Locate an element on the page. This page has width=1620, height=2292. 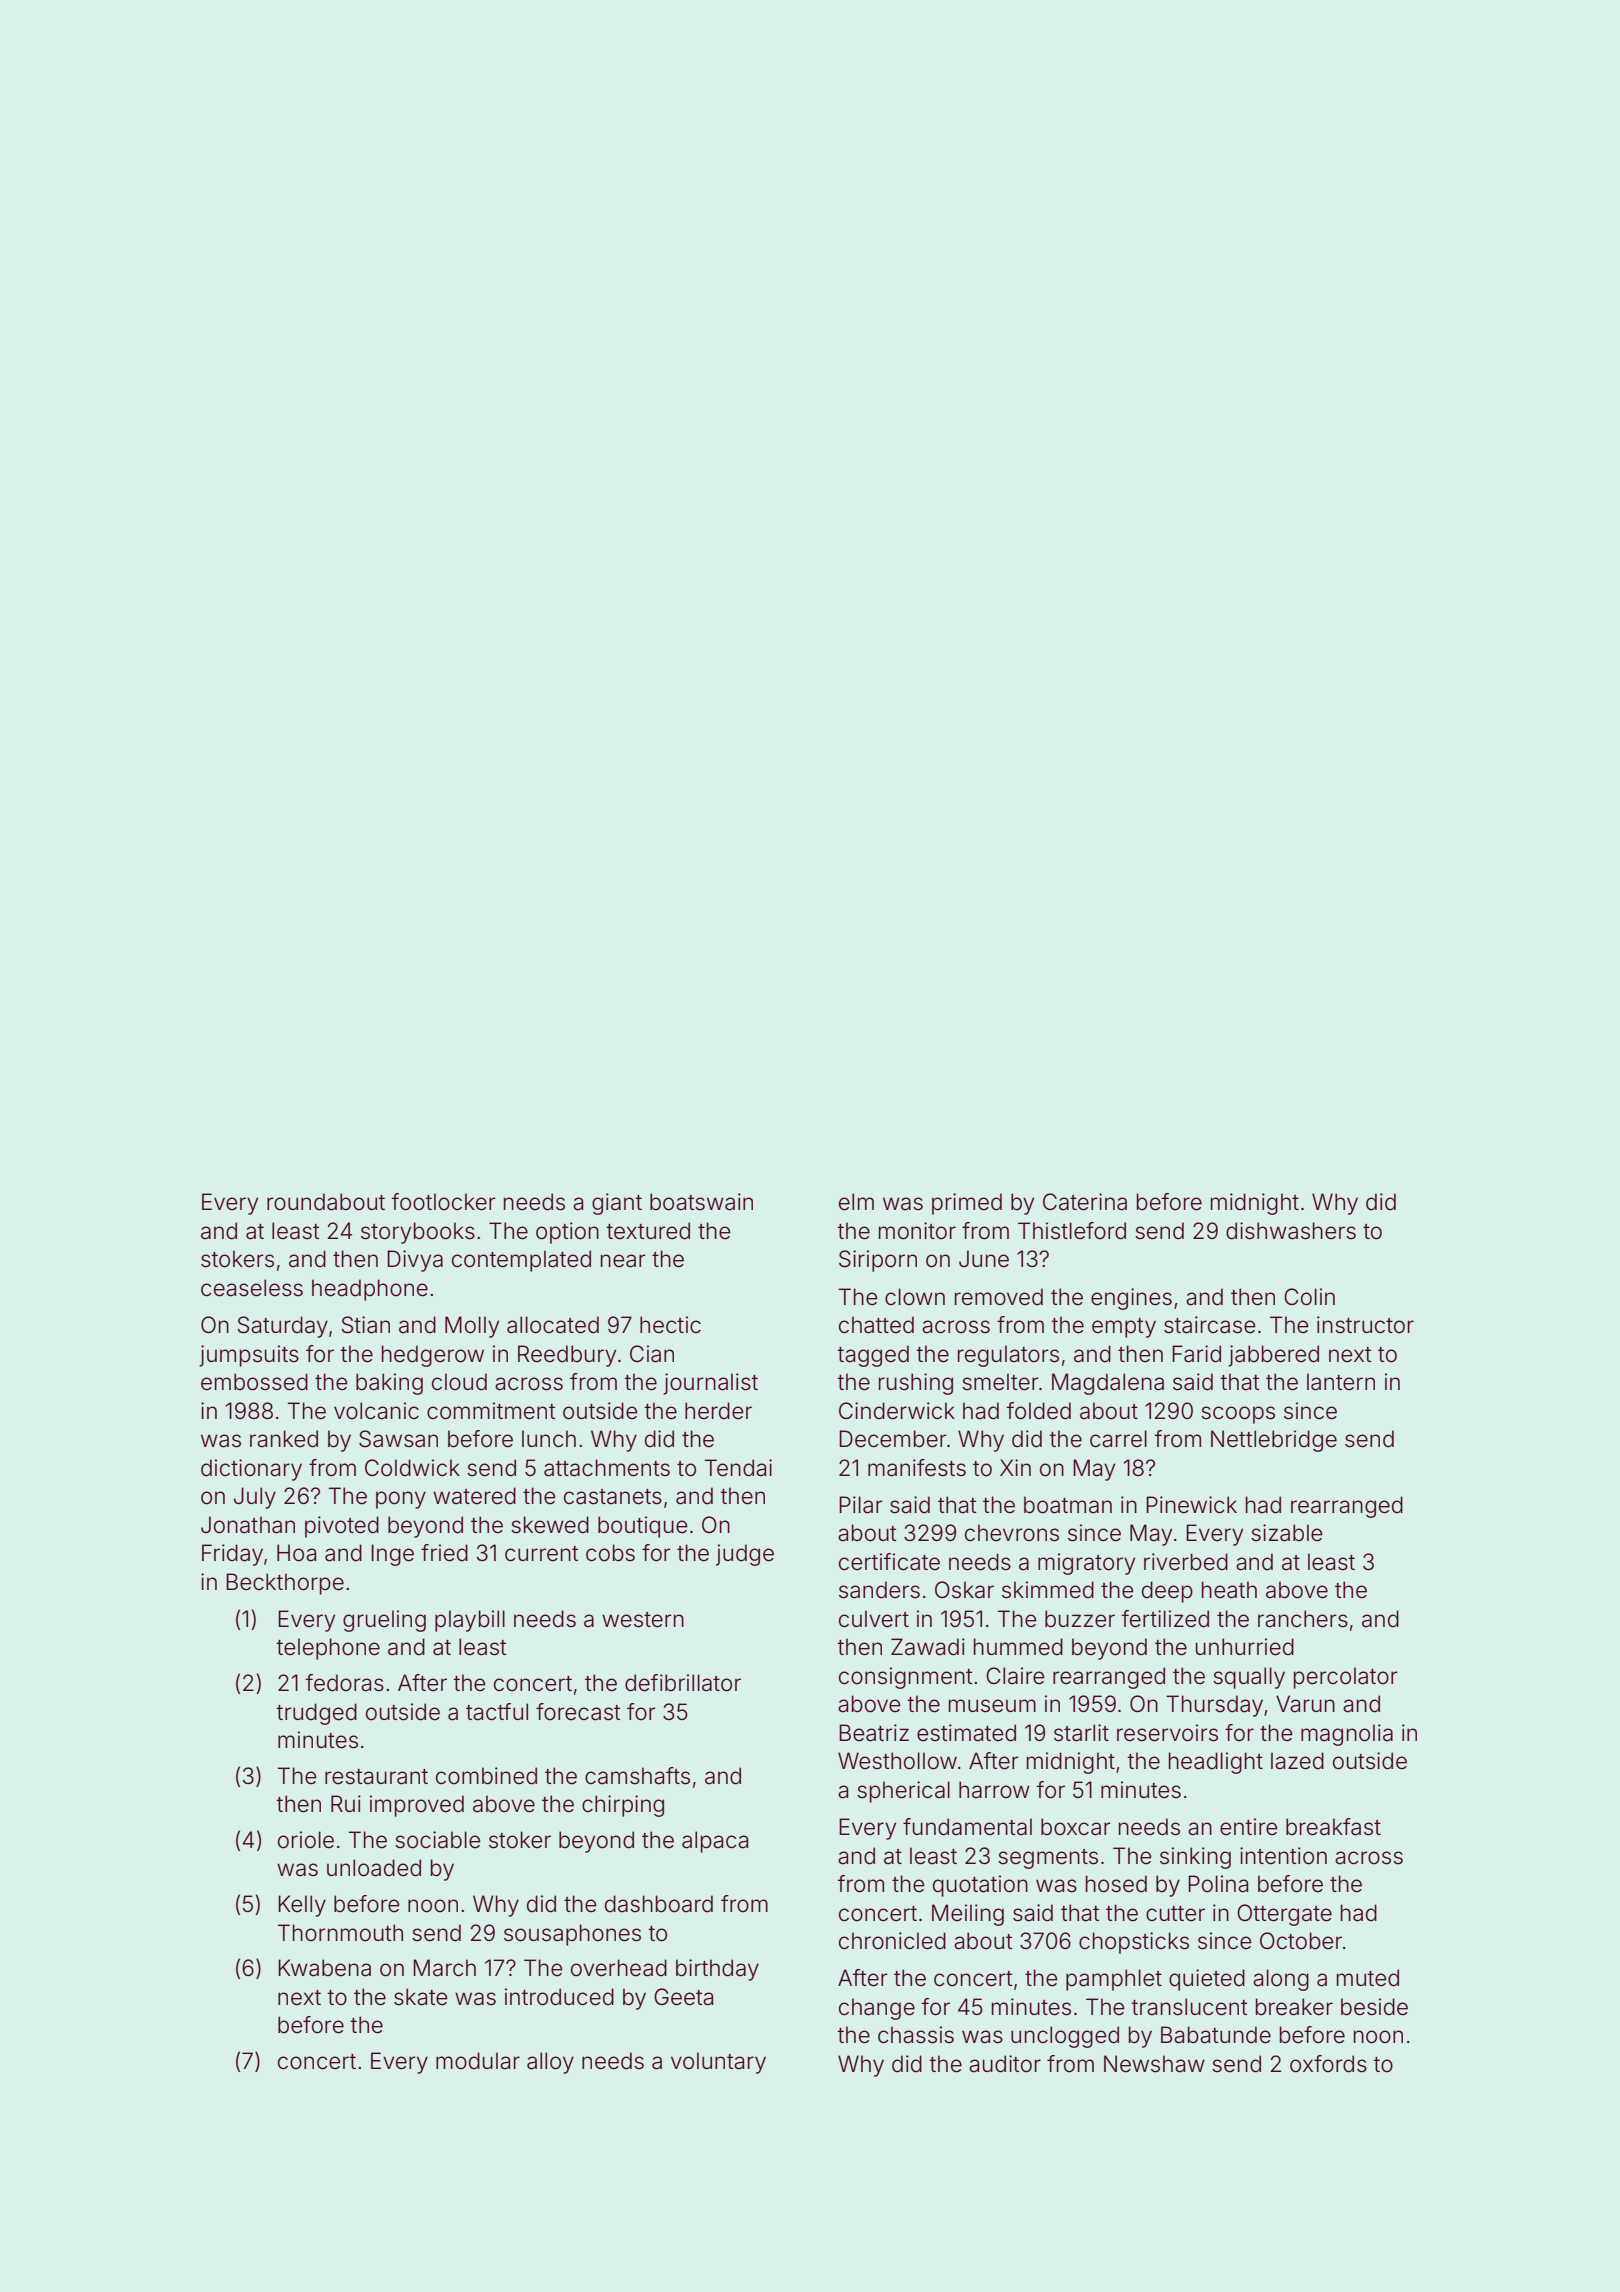
Hoa is located at coordinates (296, 1553).
